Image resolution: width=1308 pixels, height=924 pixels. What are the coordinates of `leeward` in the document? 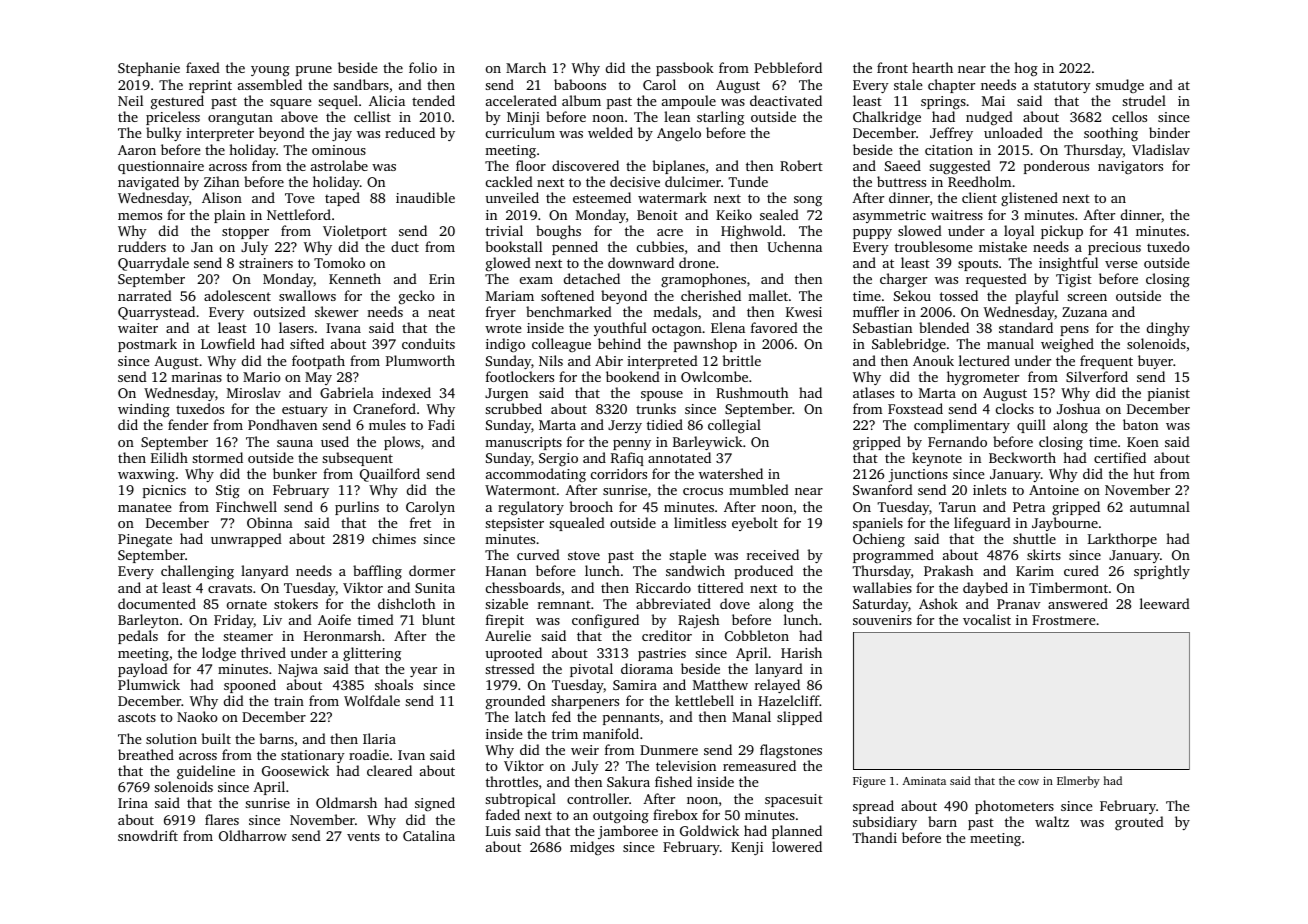 It's located at (1165, 603).
